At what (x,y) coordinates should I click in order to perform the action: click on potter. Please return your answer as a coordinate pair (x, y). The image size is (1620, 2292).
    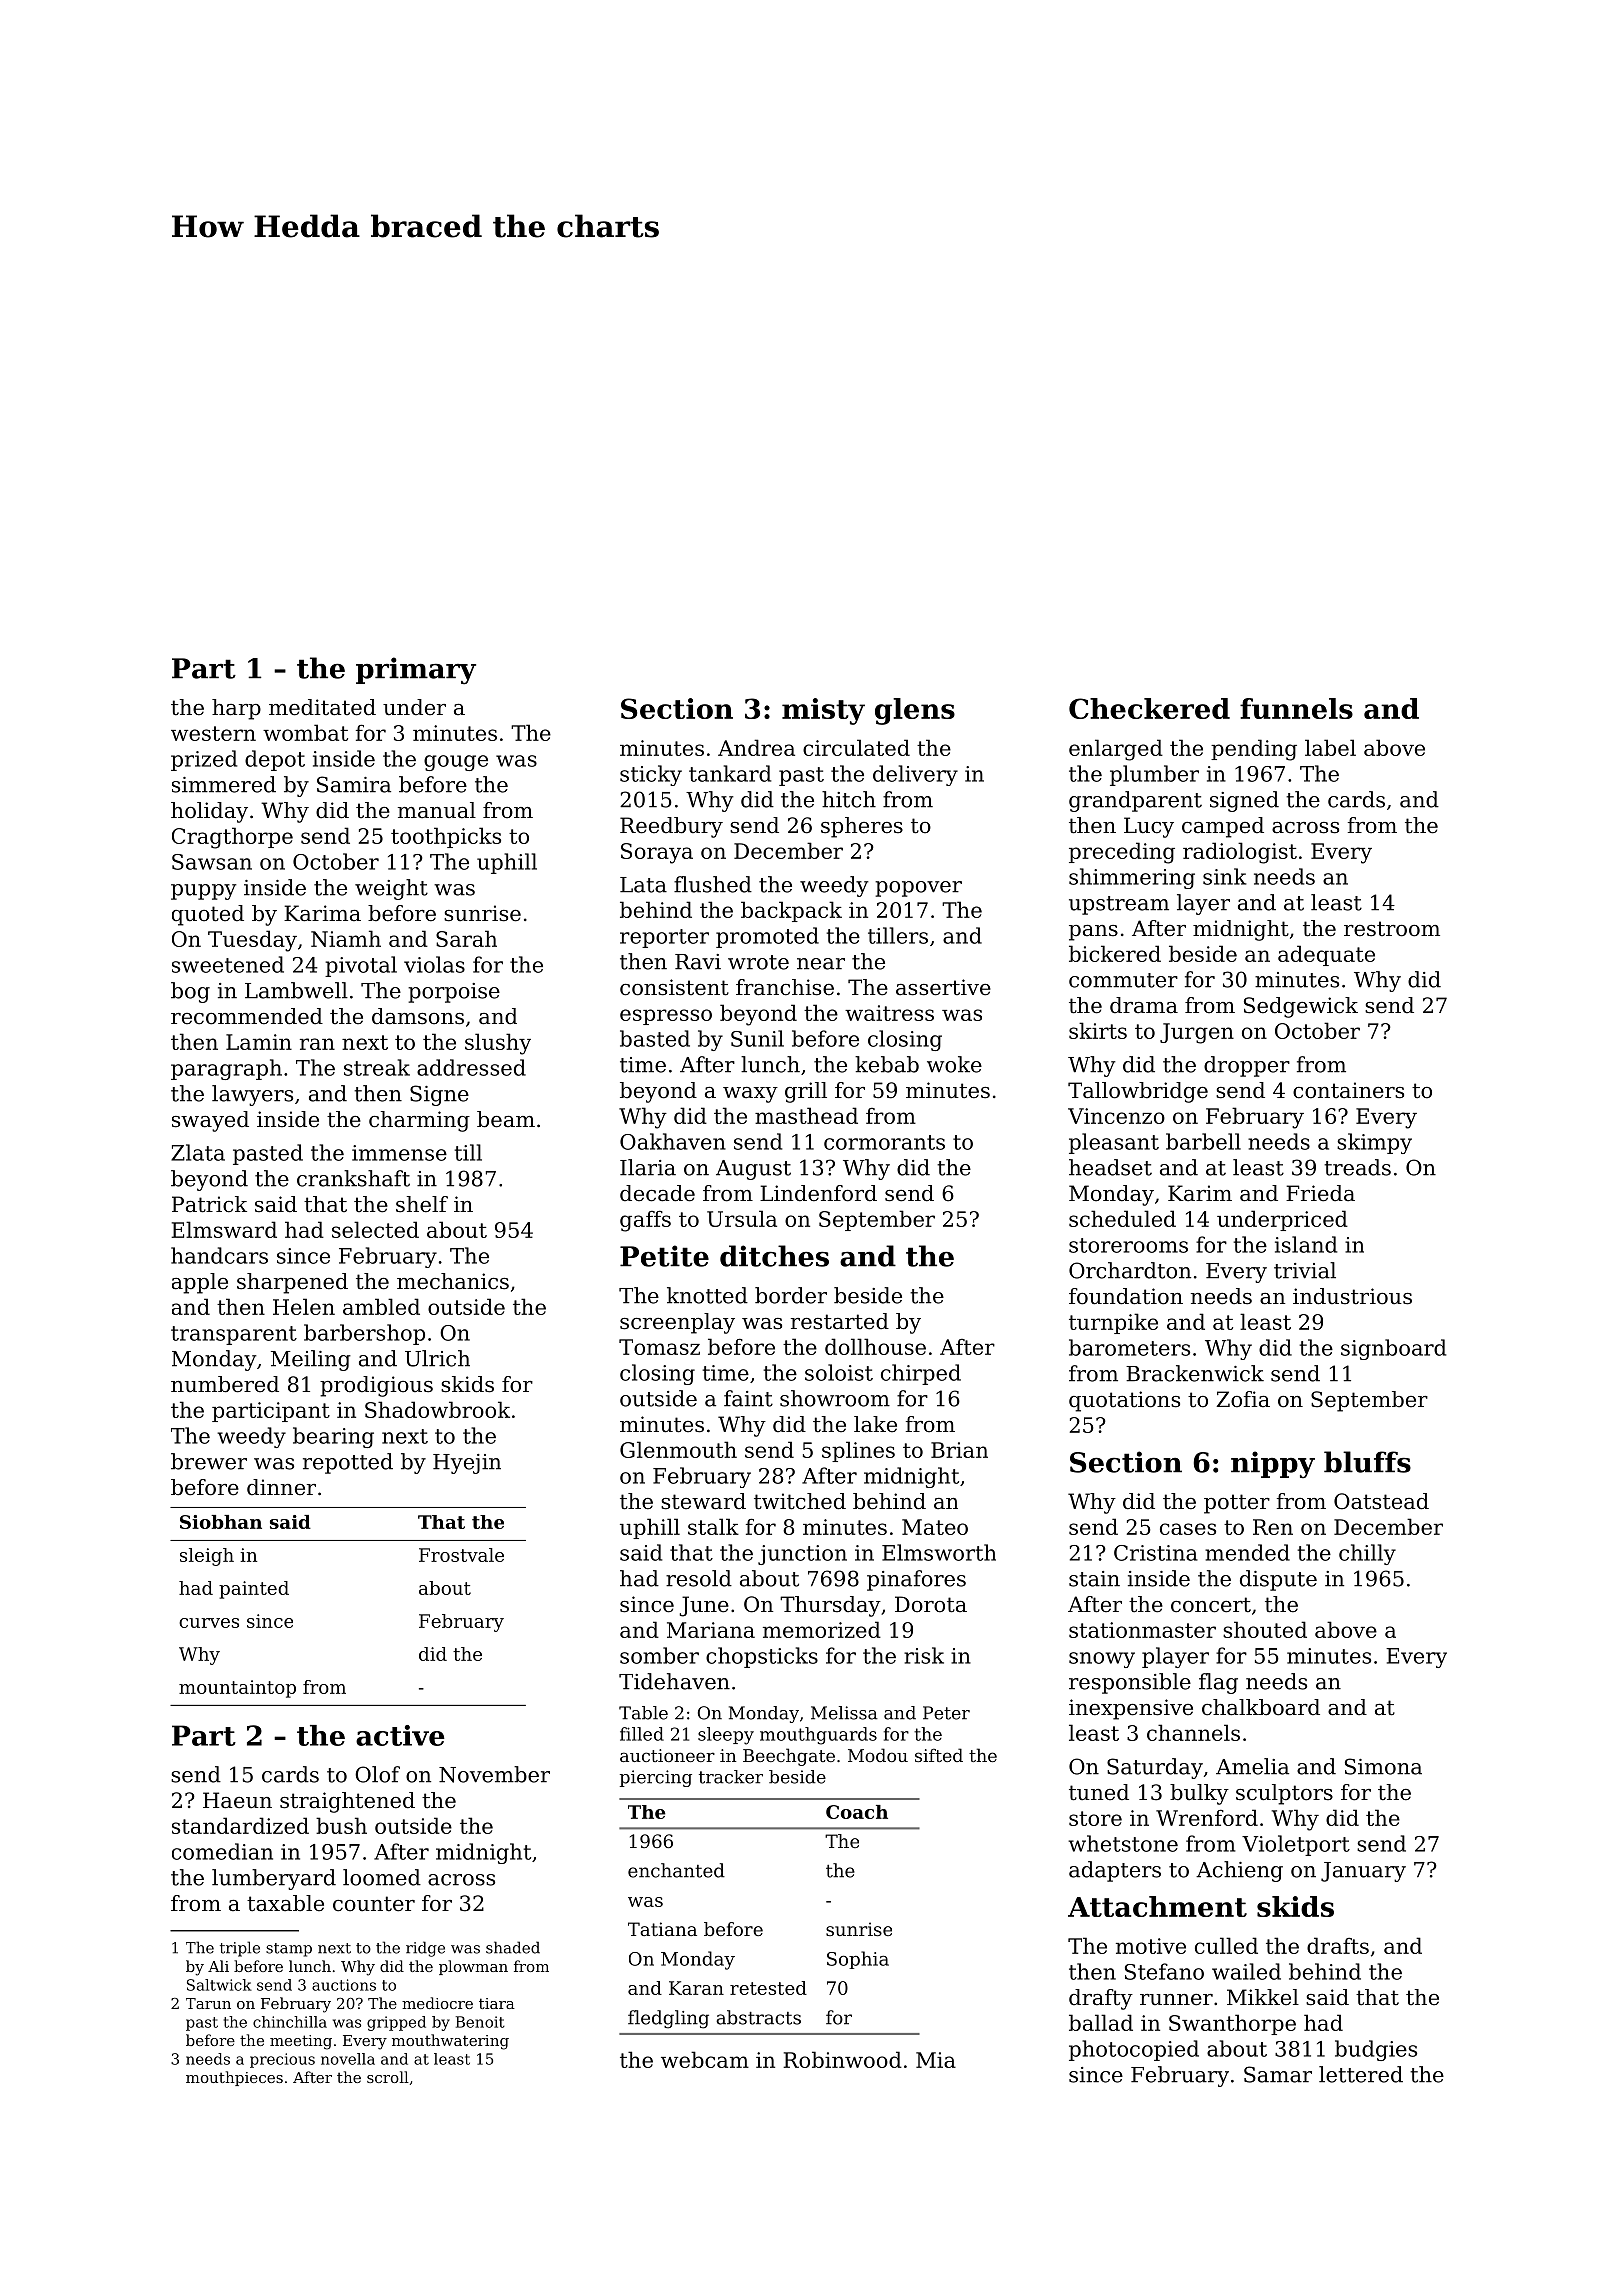
    Looking at the image, I should click on (1237, 1504).
